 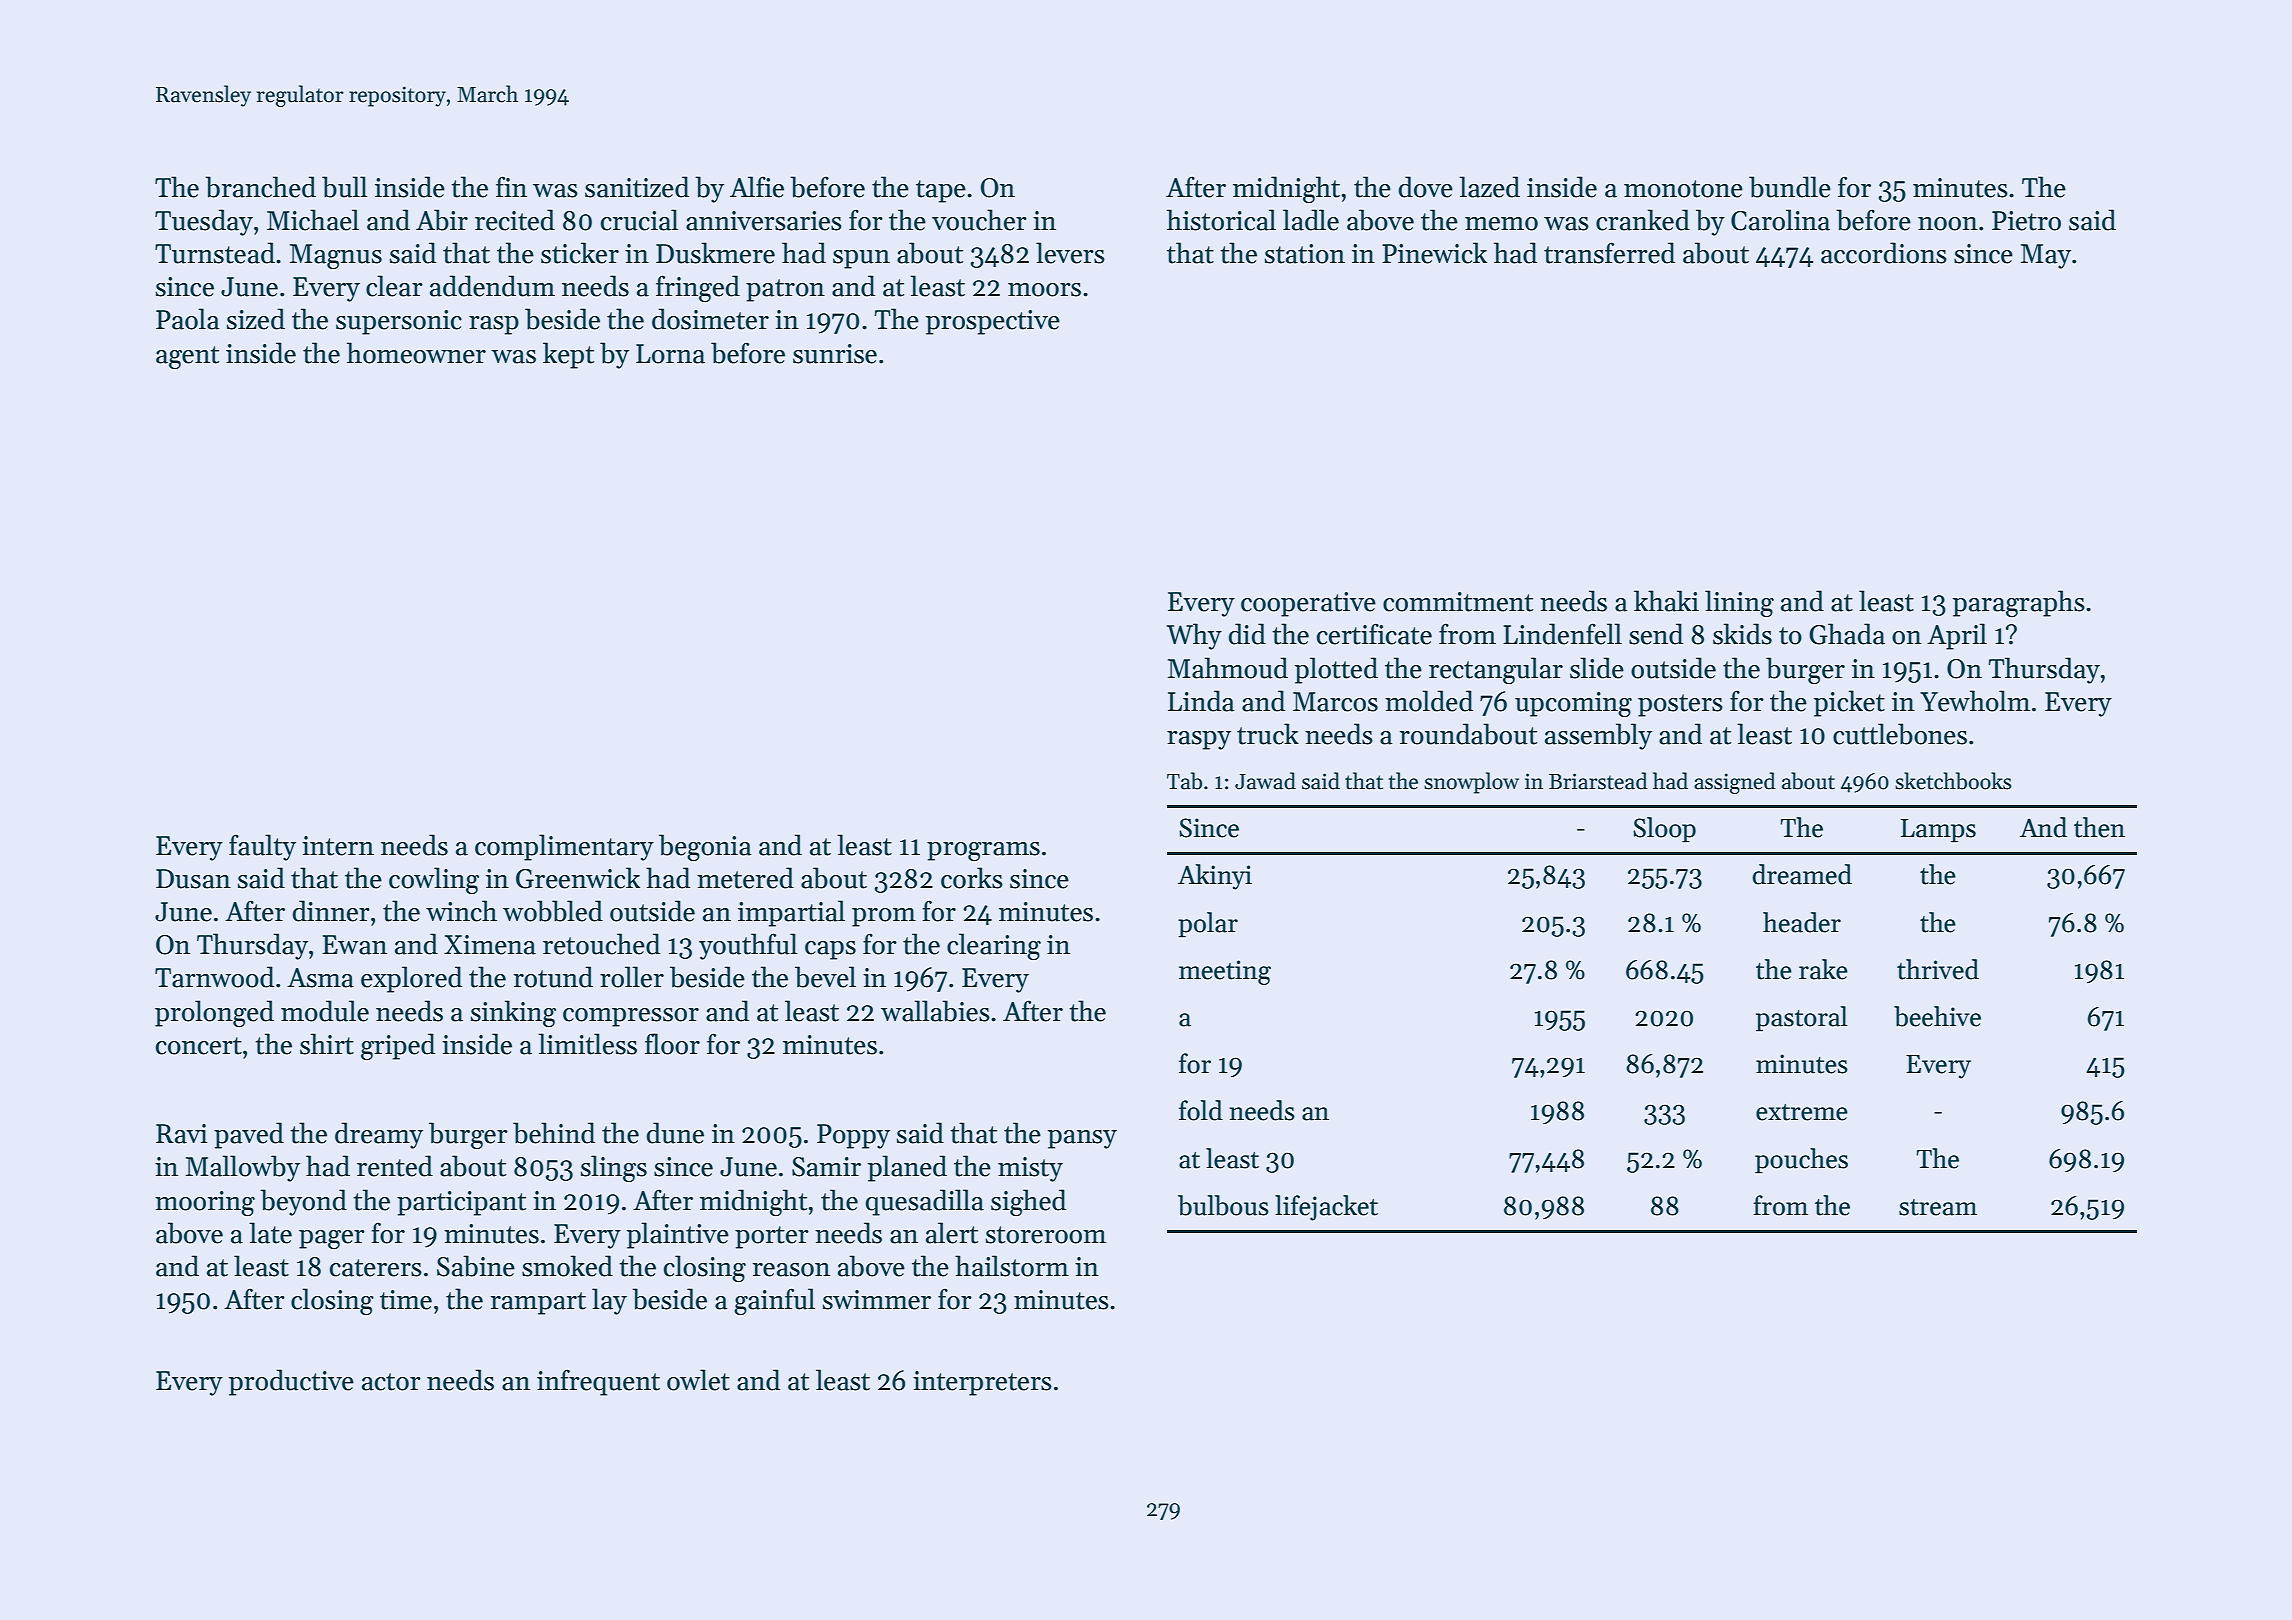 I want to click on faulty, so click(x=262, y=847).
